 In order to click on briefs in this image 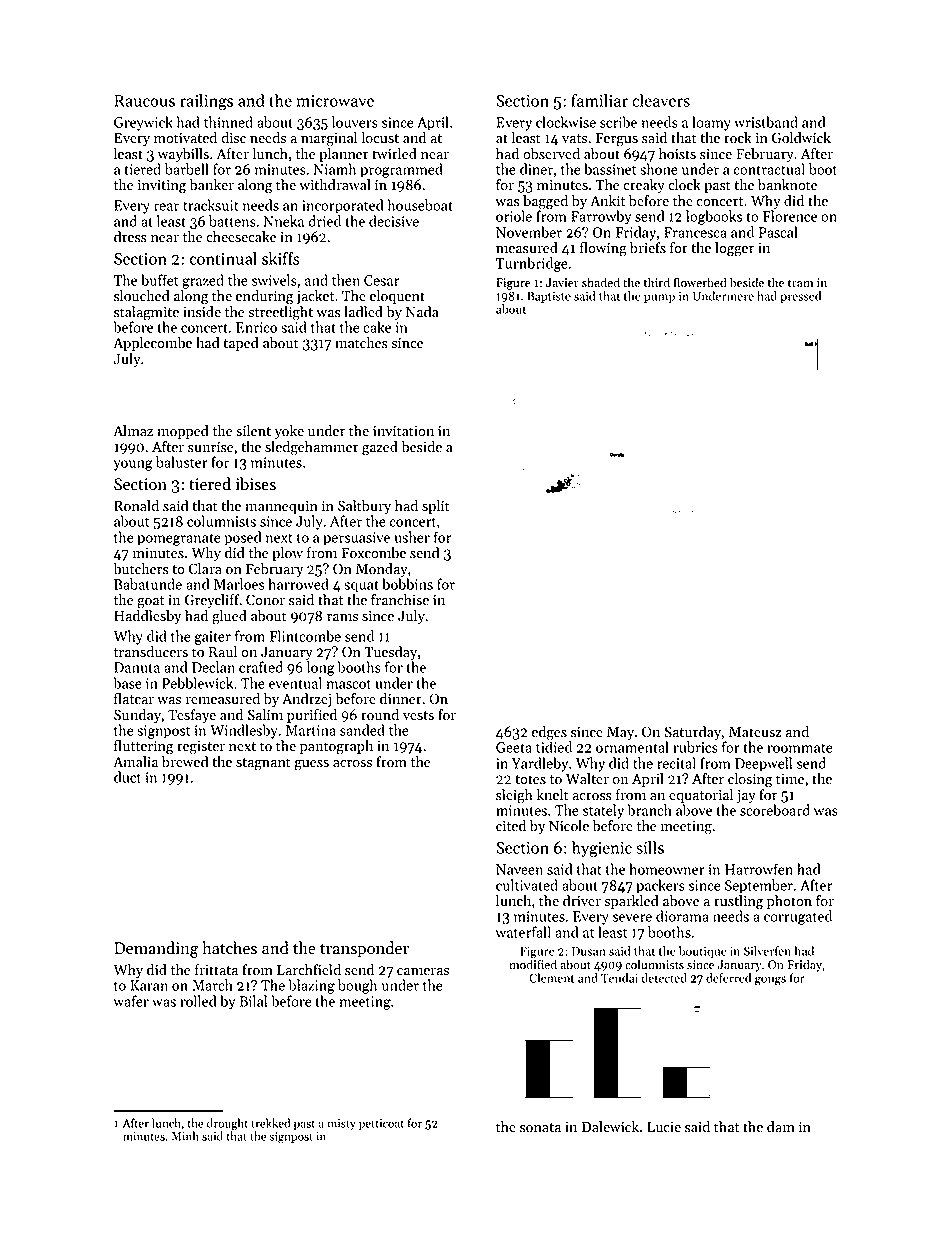, I will do `click(648, 248)`.
